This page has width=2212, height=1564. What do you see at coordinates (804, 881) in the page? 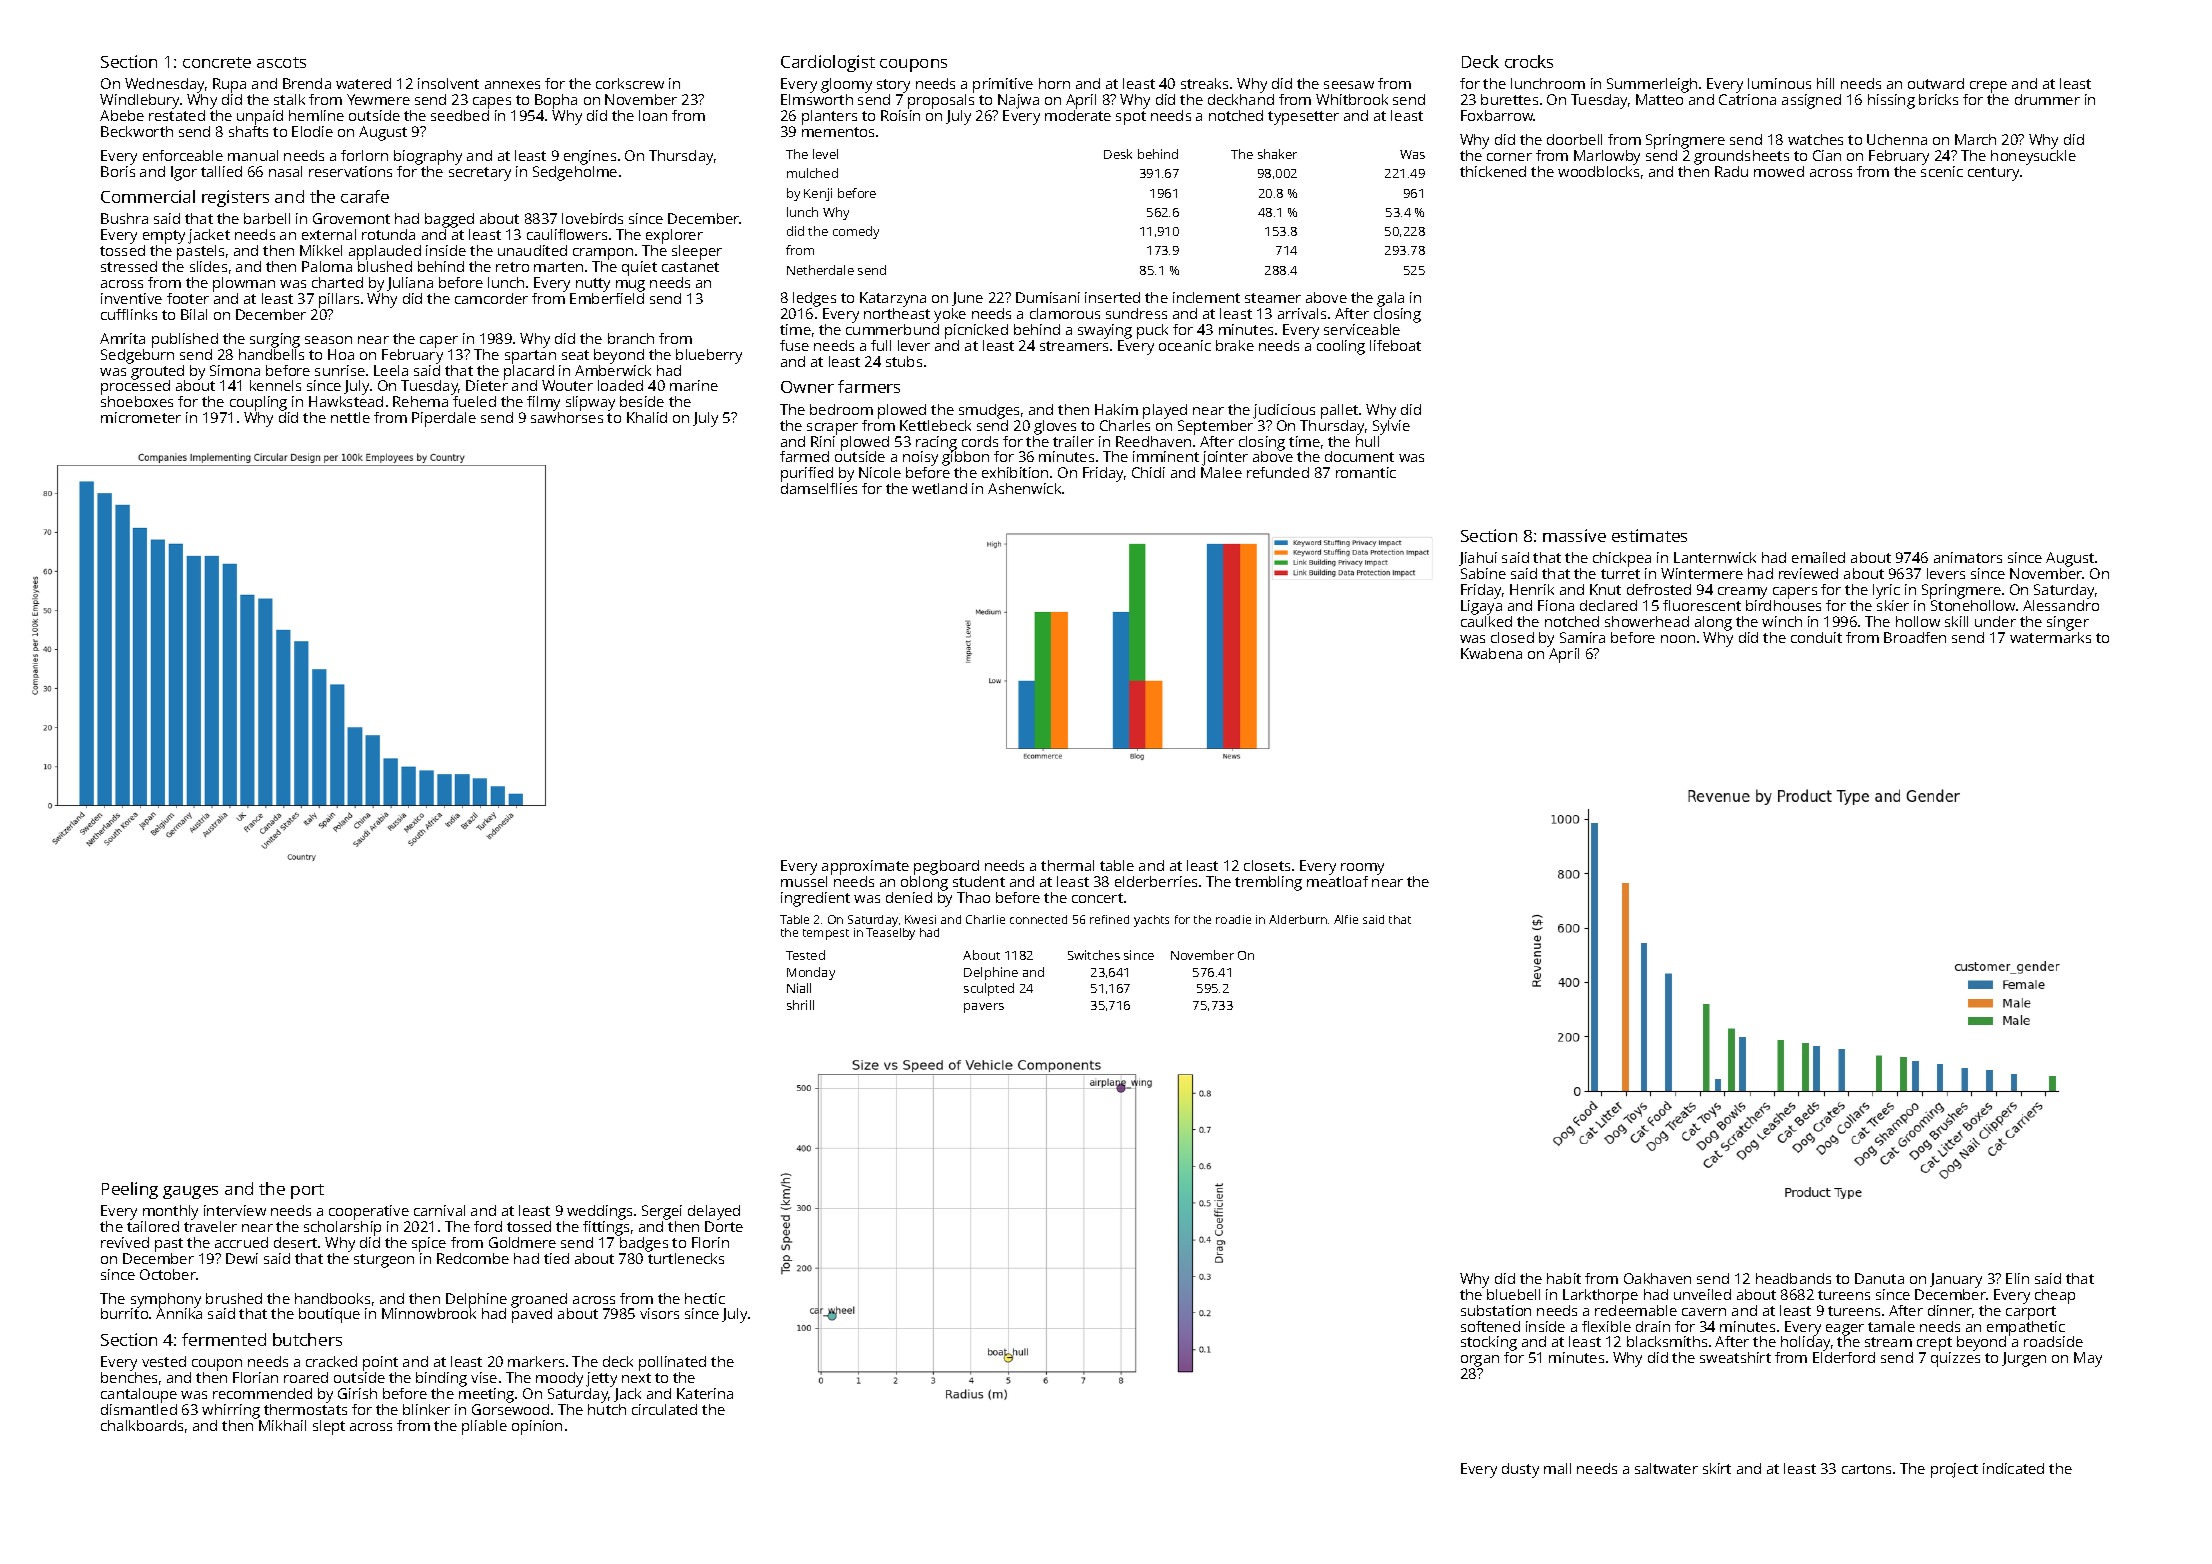
I see `mussel` at bounding box center [804, 881].
